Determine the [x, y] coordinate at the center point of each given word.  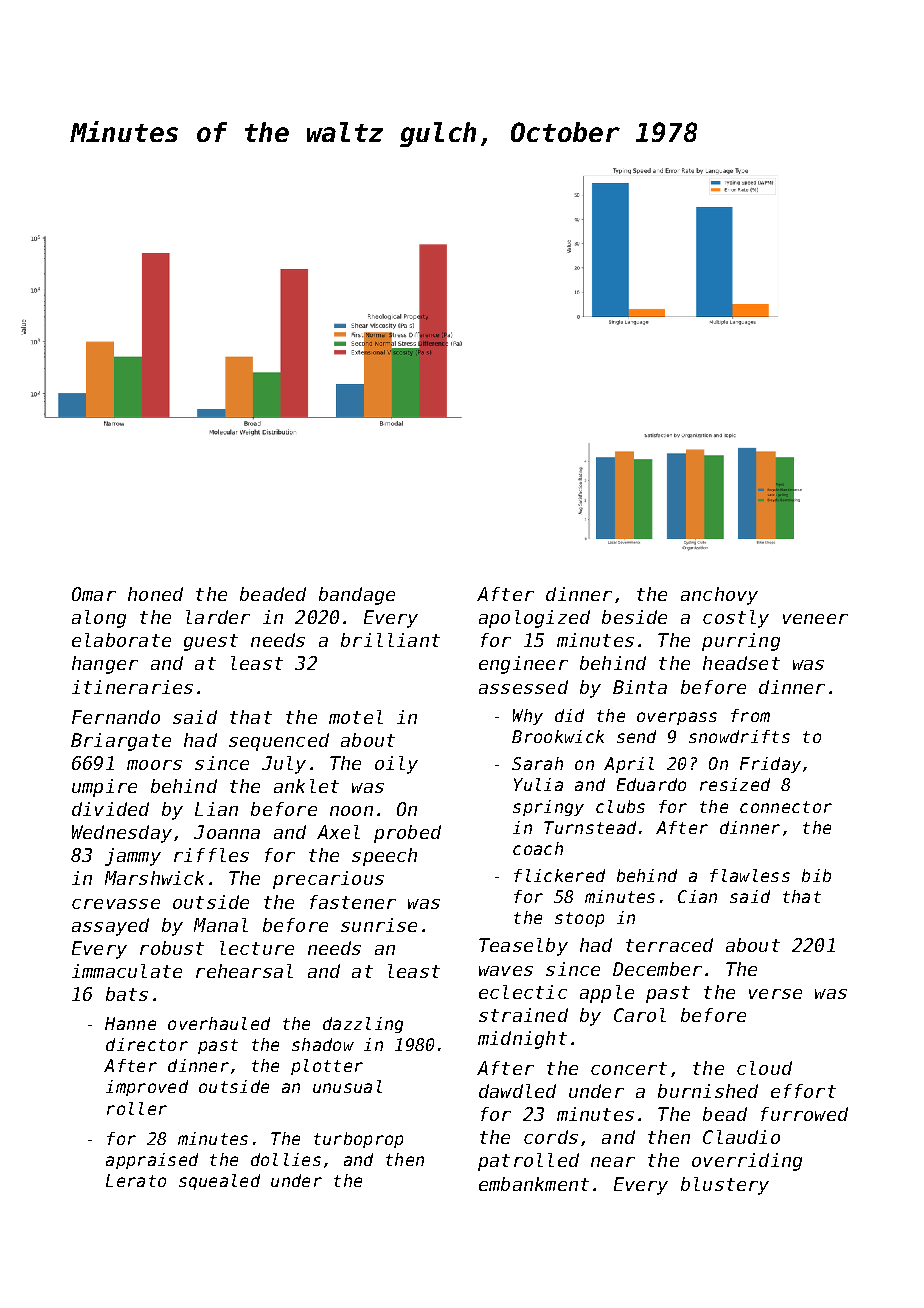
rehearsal [244, 971]
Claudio [741, 1137]
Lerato [136, 1180]
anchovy [719, 596]
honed [155, 594]
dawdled [517, 1091]
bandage [357, 596]
